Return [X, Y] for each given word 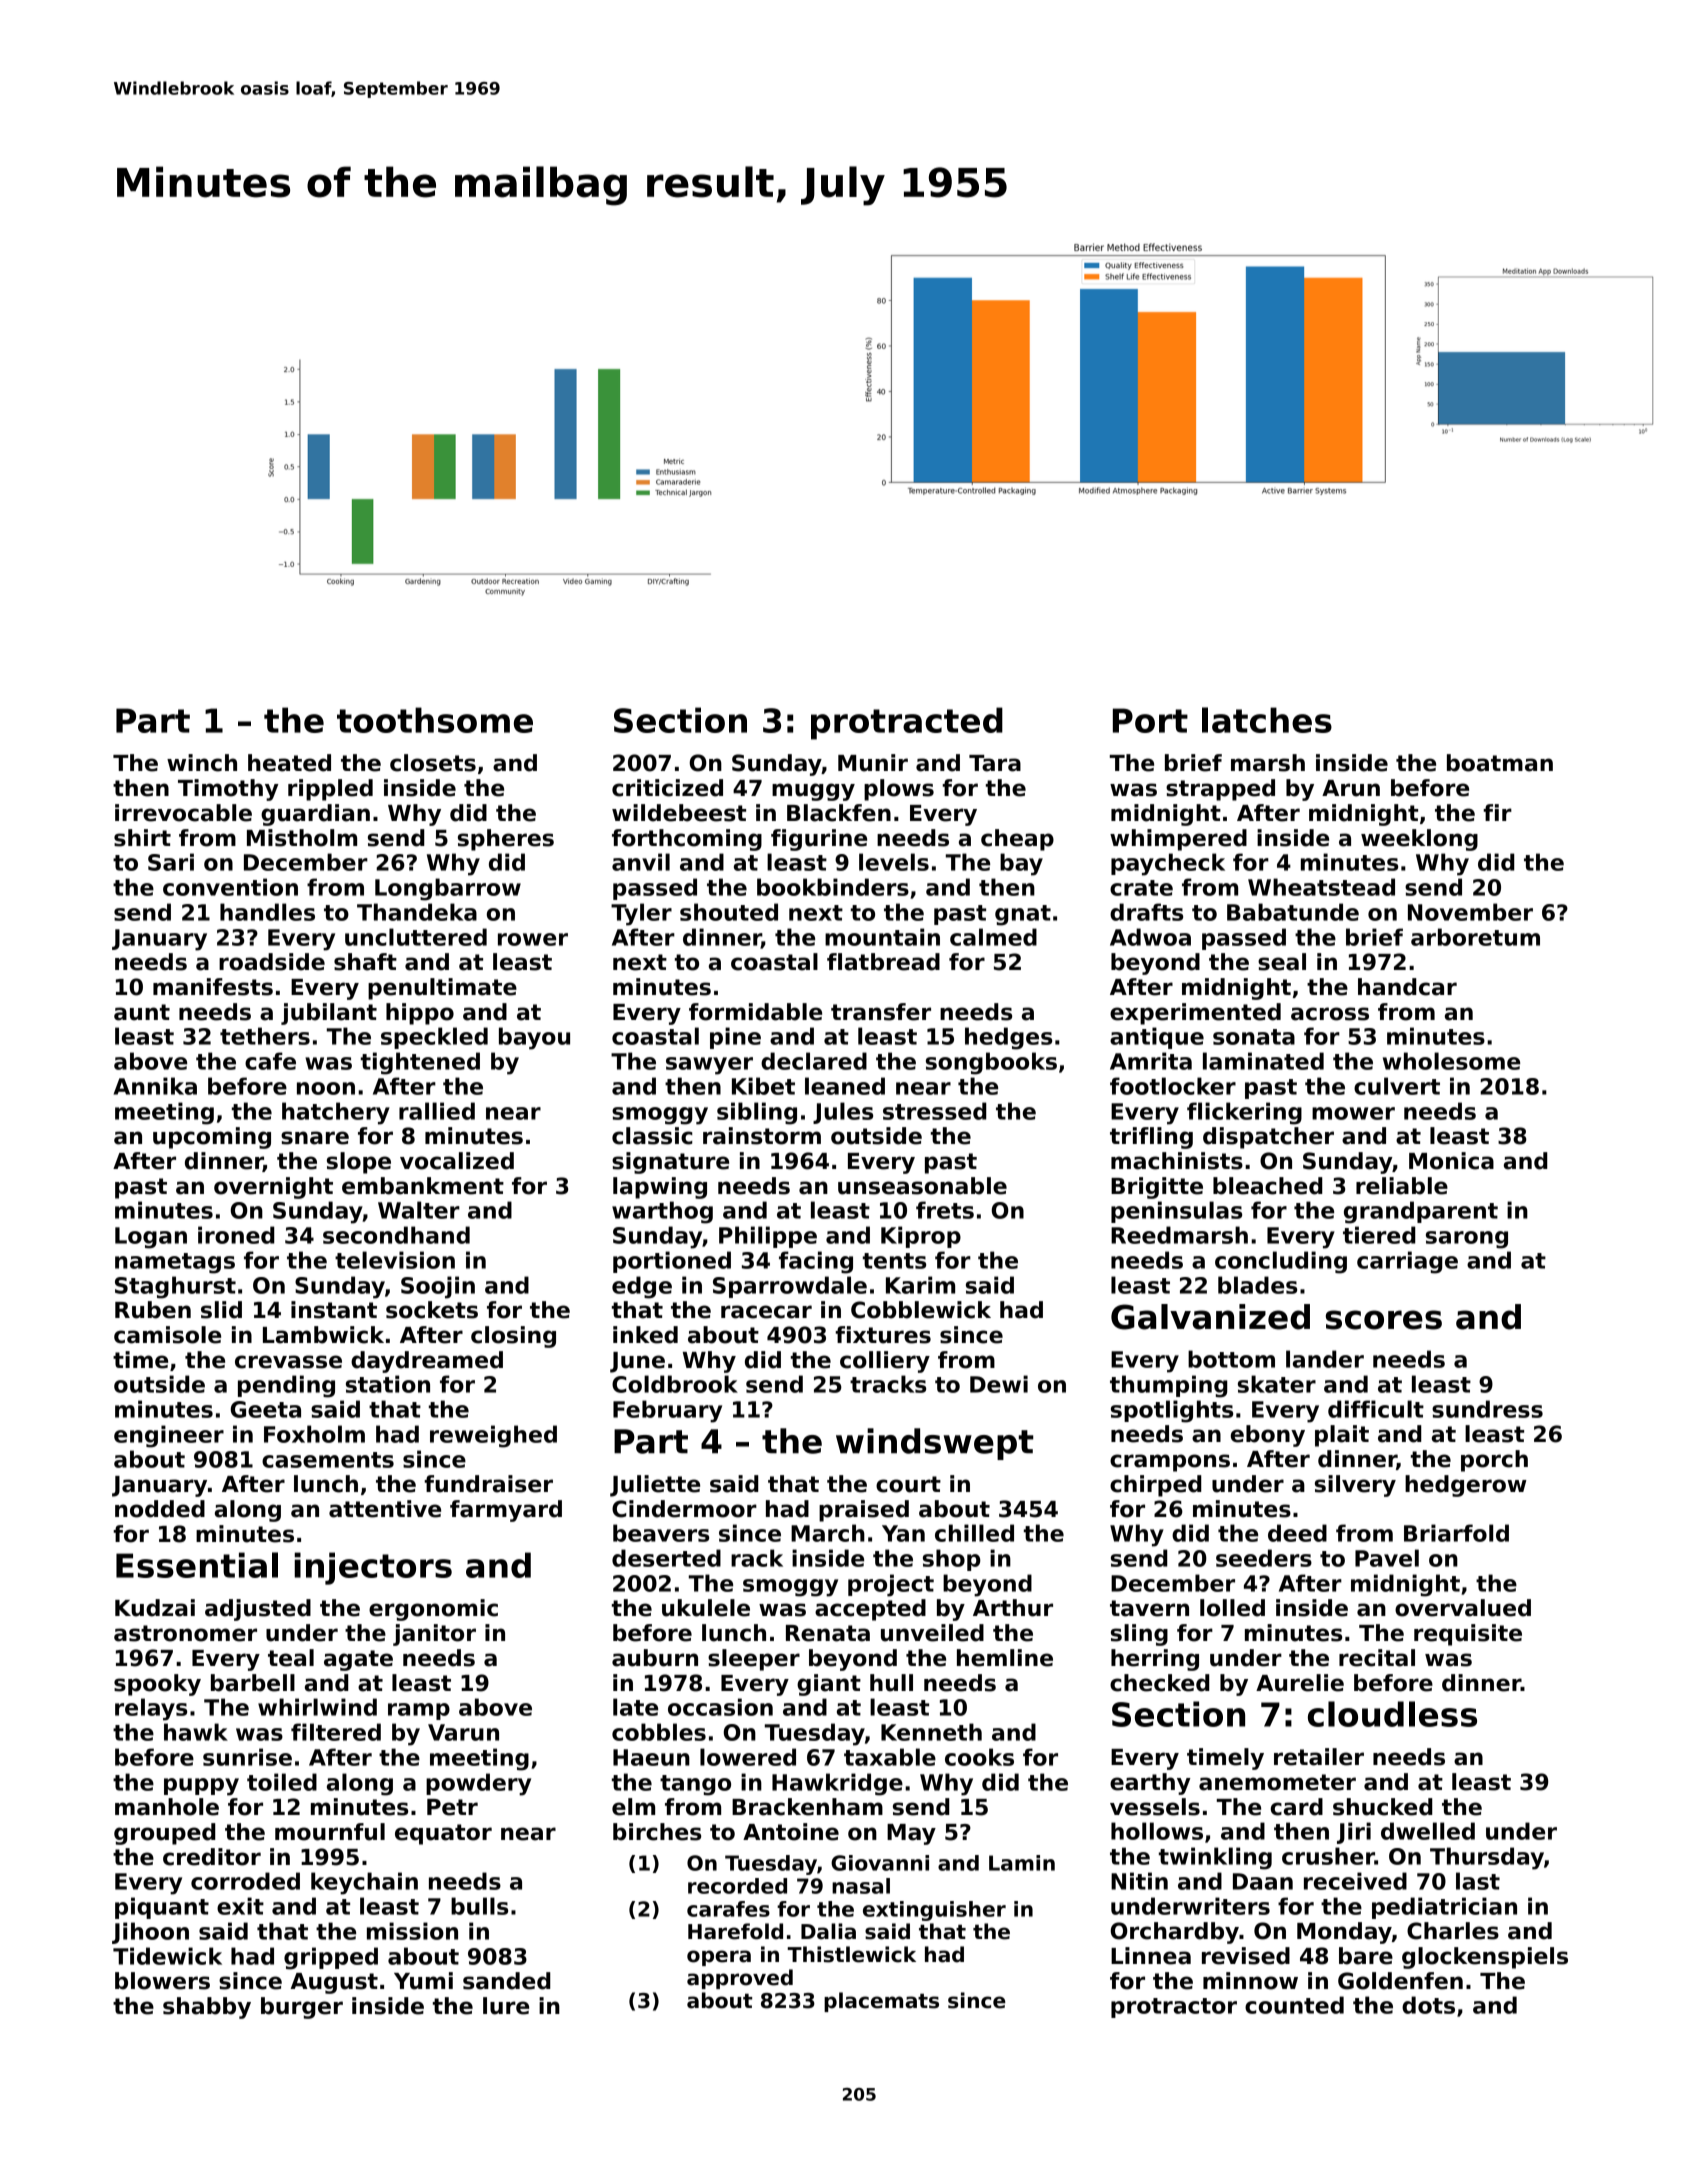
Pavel [1387, 1558]
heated [289, 763]
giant [829, 1685]
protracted [907, 723]
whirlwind [317, 1707]
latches [1267, 720]
